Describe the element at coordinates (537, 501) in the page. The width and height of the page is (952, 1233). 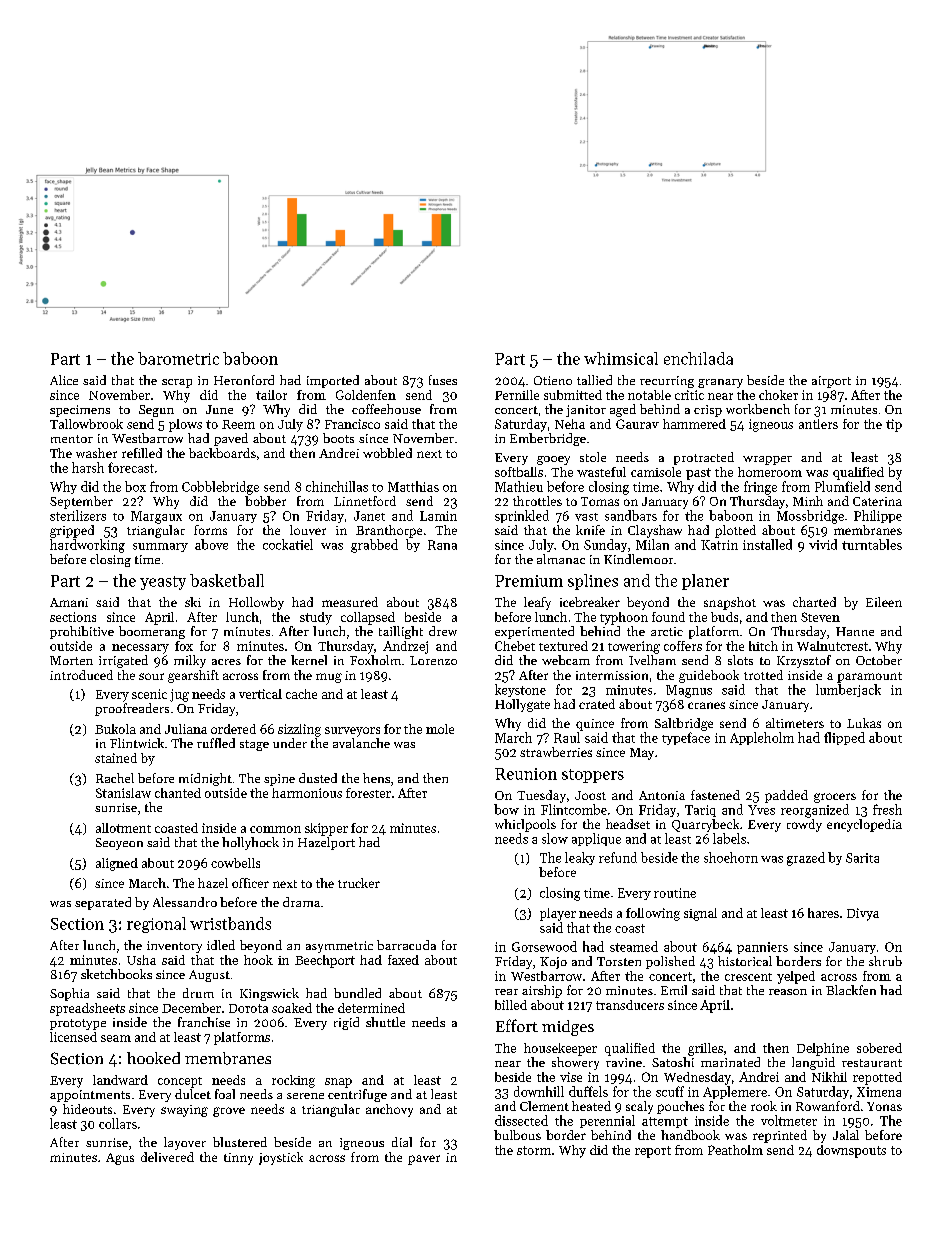
I see `throttles` at that location.
